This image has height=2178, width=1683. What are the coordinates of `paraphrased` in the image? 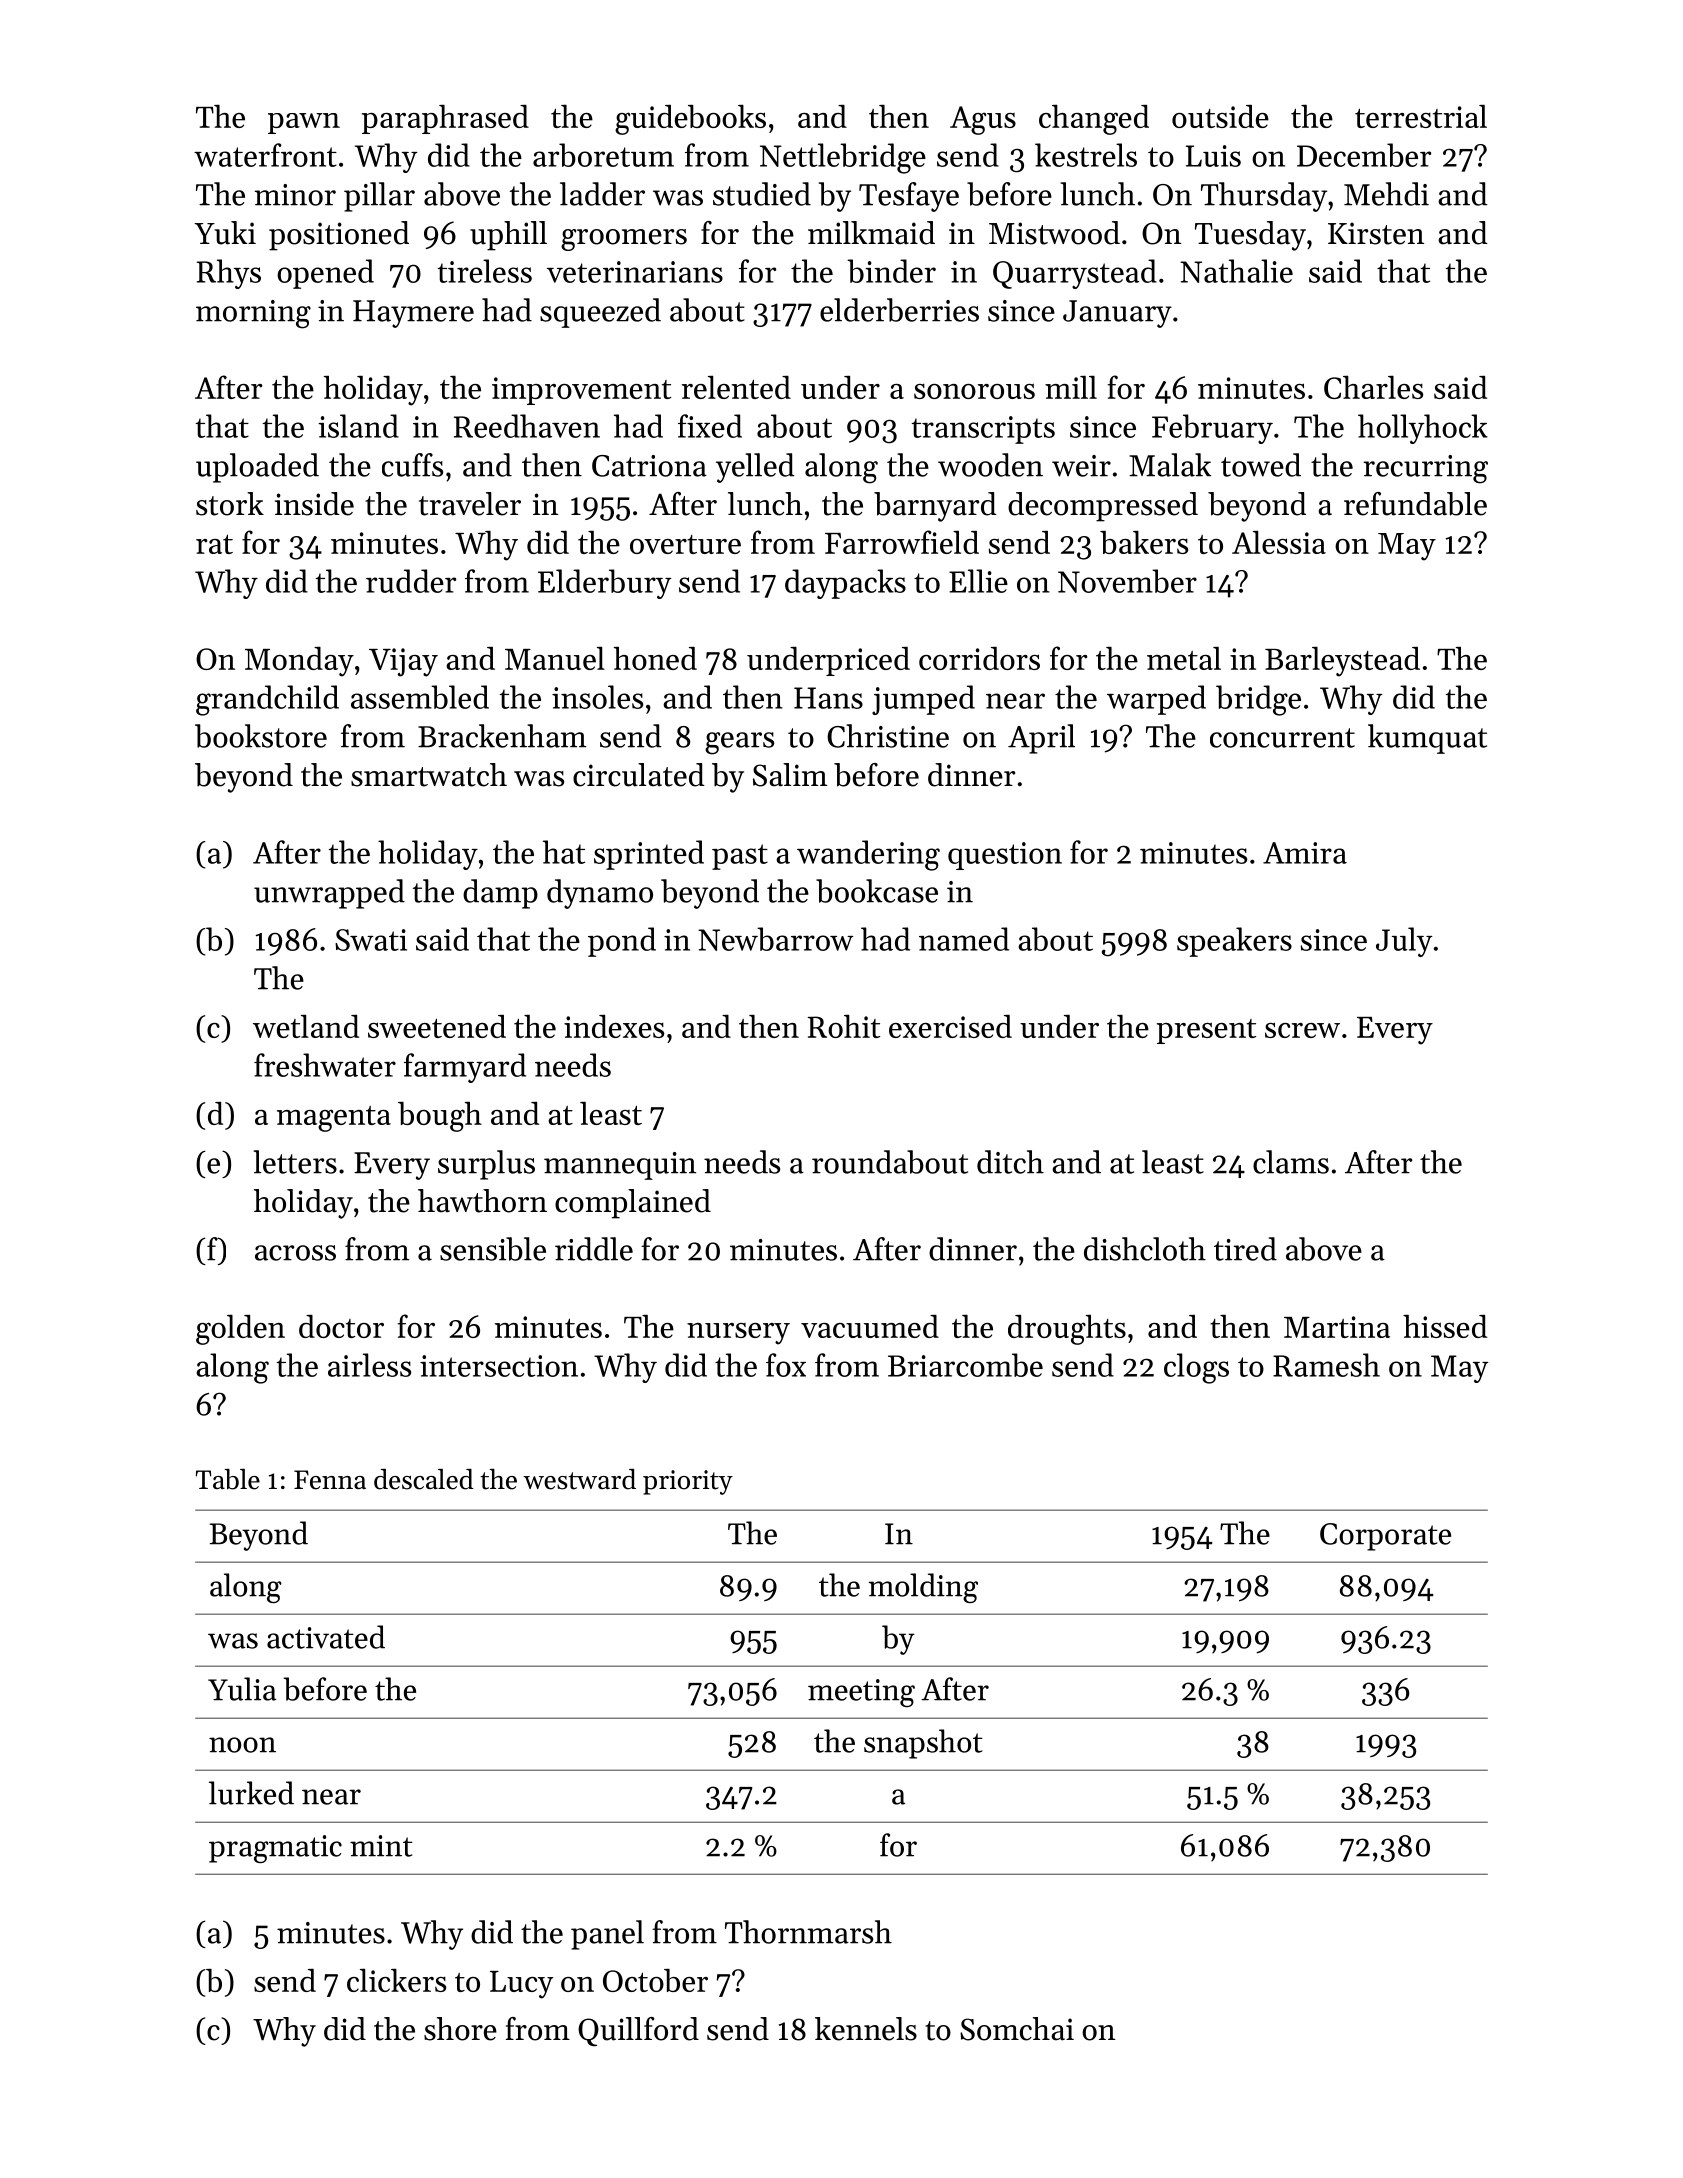 It's located at (445, 119).
